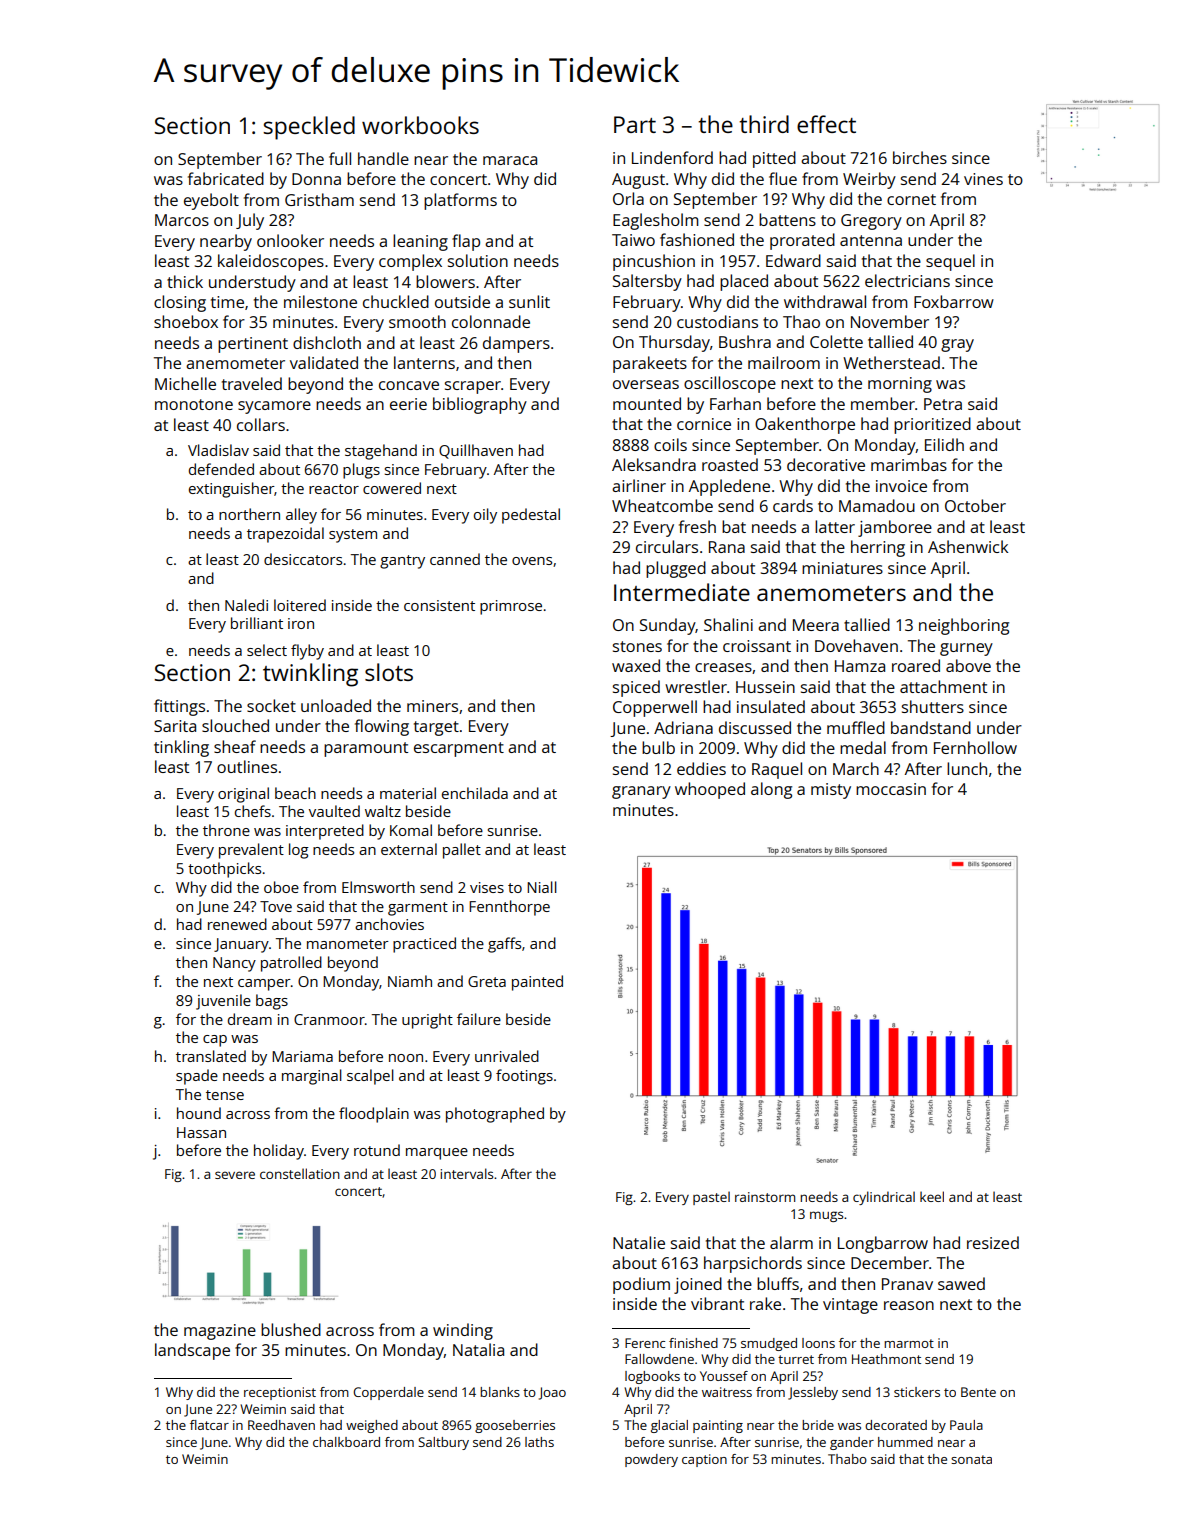  What do you see at coordinates (524, 1077) in the screenshot?
I see `footings` at bounding box center [524, 1077].
